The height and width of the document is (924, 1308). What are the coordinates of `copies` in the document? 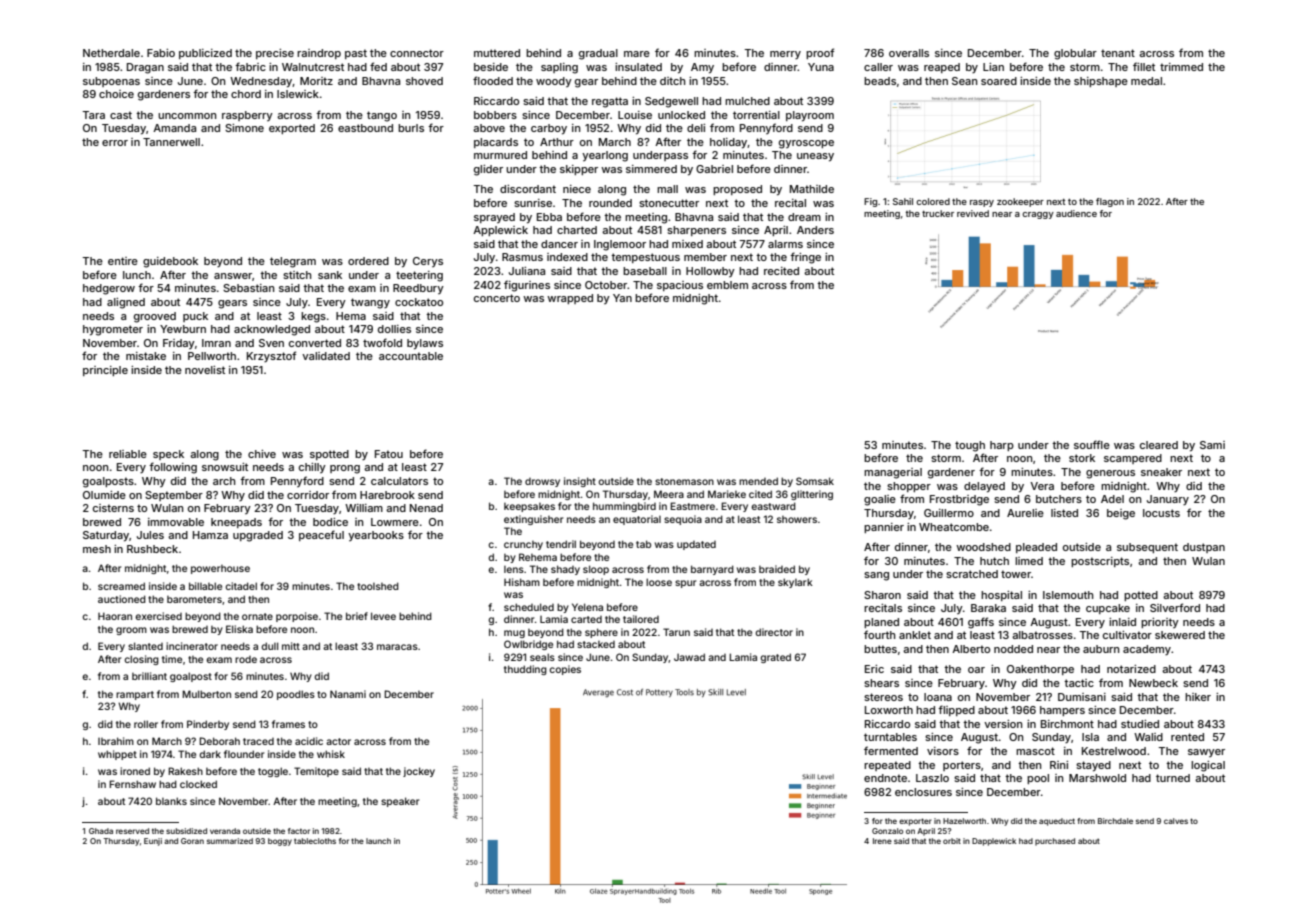 It's located at (565, 670).
